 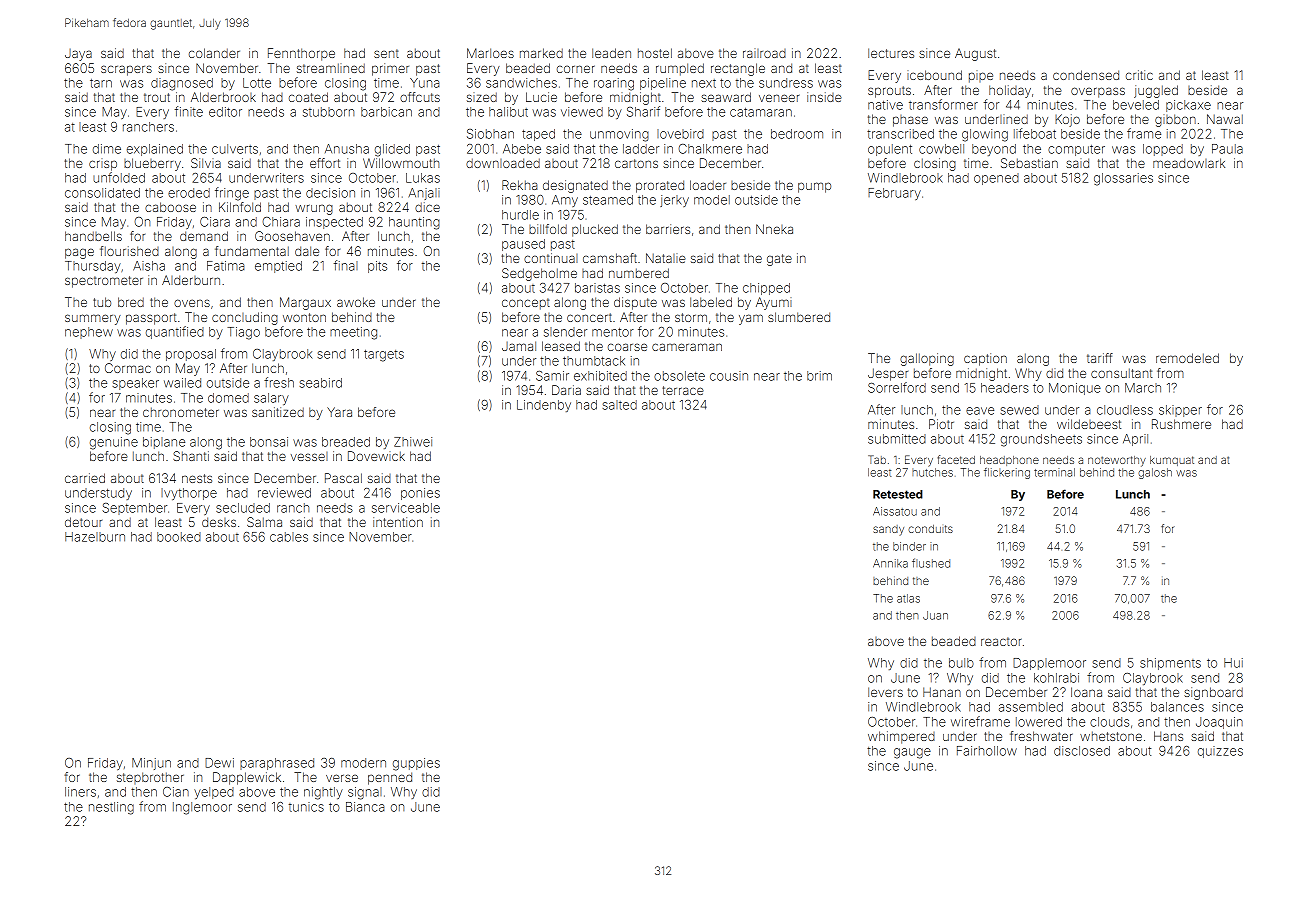 I want to click on nephew, so click(x=89, y=333).
